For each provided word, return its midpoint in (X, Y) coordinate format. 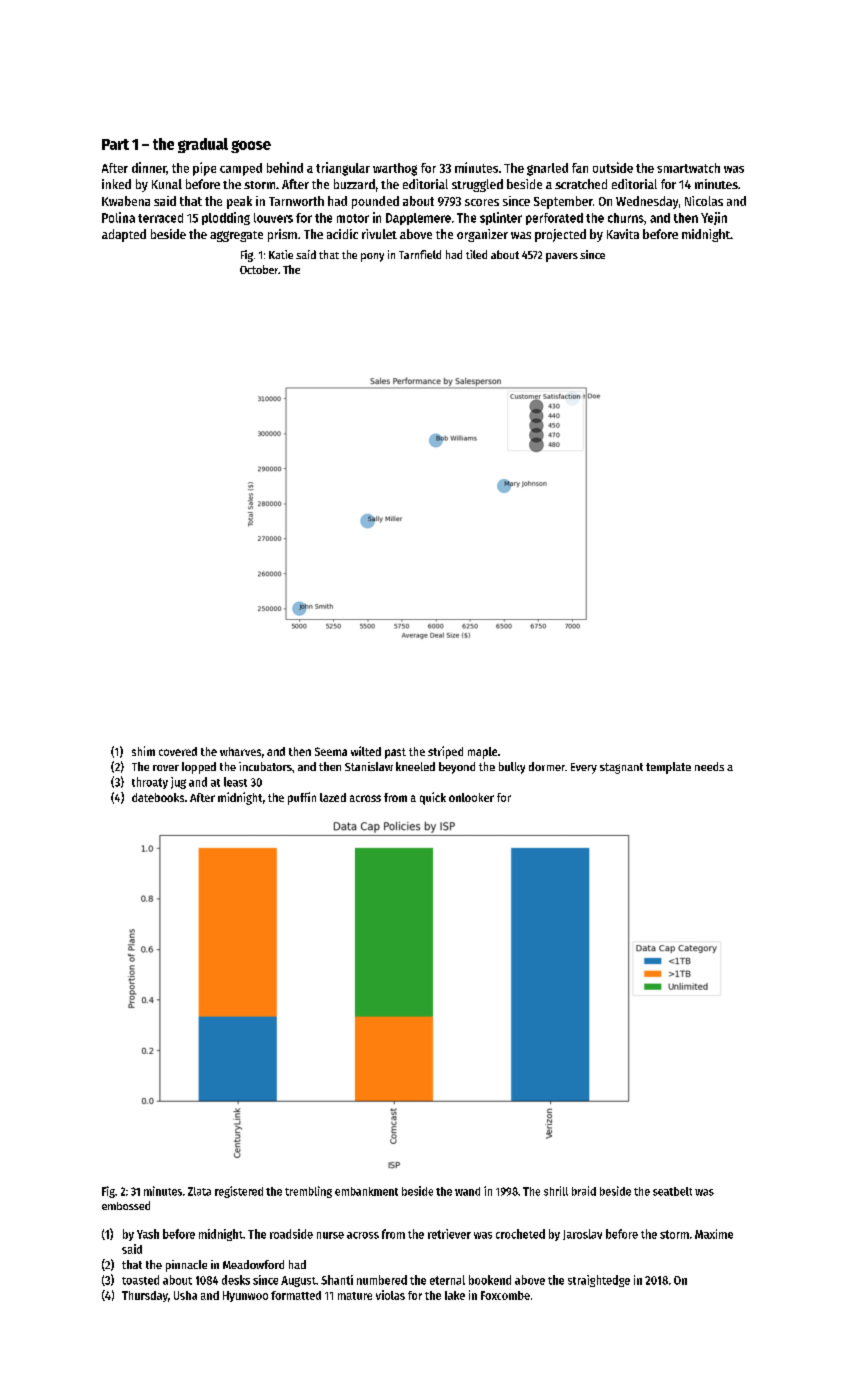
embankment (366, 1191)
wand (467, 1191)
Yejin (714, 218)
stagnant (621, 768)
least (235, 782)
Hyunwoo (245, 1296)
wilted (366, 751)
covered (178, 751)
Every (584, 768)
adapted (124, 235)
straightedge (599, 1281)
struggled (477, 185)
